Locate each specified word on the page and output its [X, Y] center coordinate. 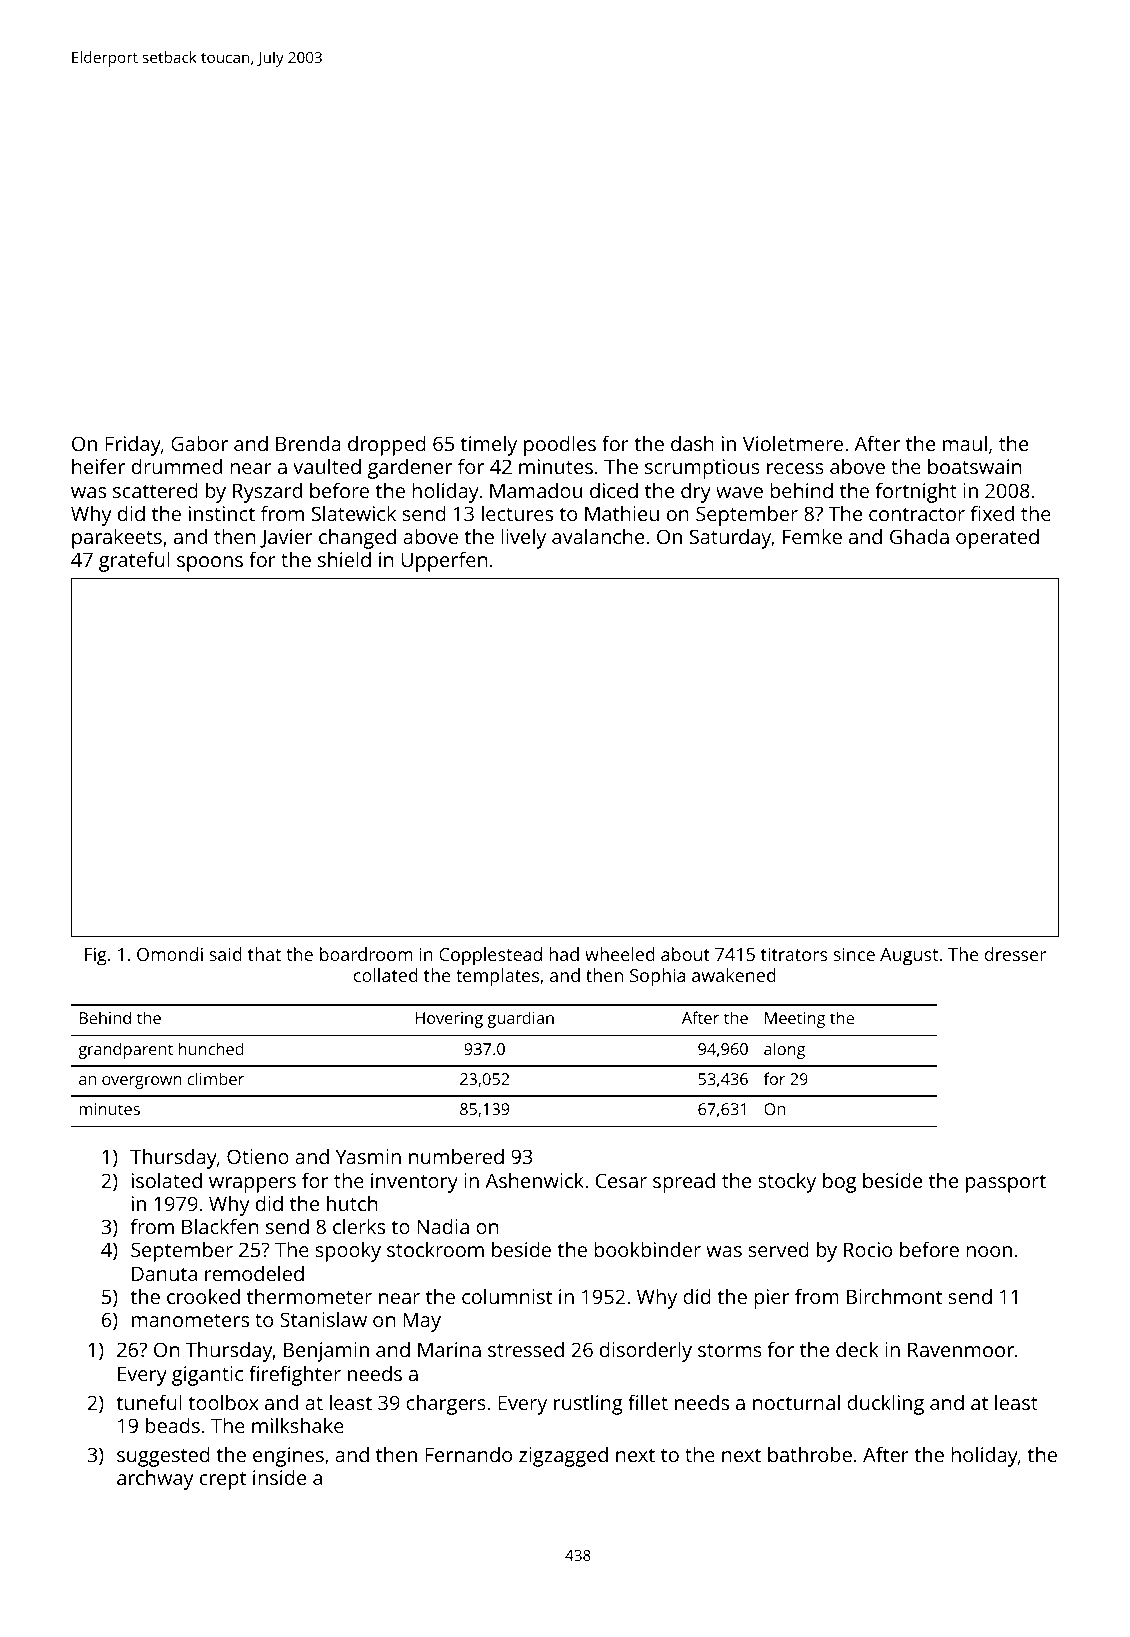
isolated [167, 1180]
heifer [98, 466]
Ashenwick [534, 1180]
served [779, 1249]
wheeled [620, 954]
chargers [446, 1405]
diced [614, 490]
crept [223, 1481]
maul [965, 443]
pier [772, 1299]
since [854, 954]
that [264, 954]
